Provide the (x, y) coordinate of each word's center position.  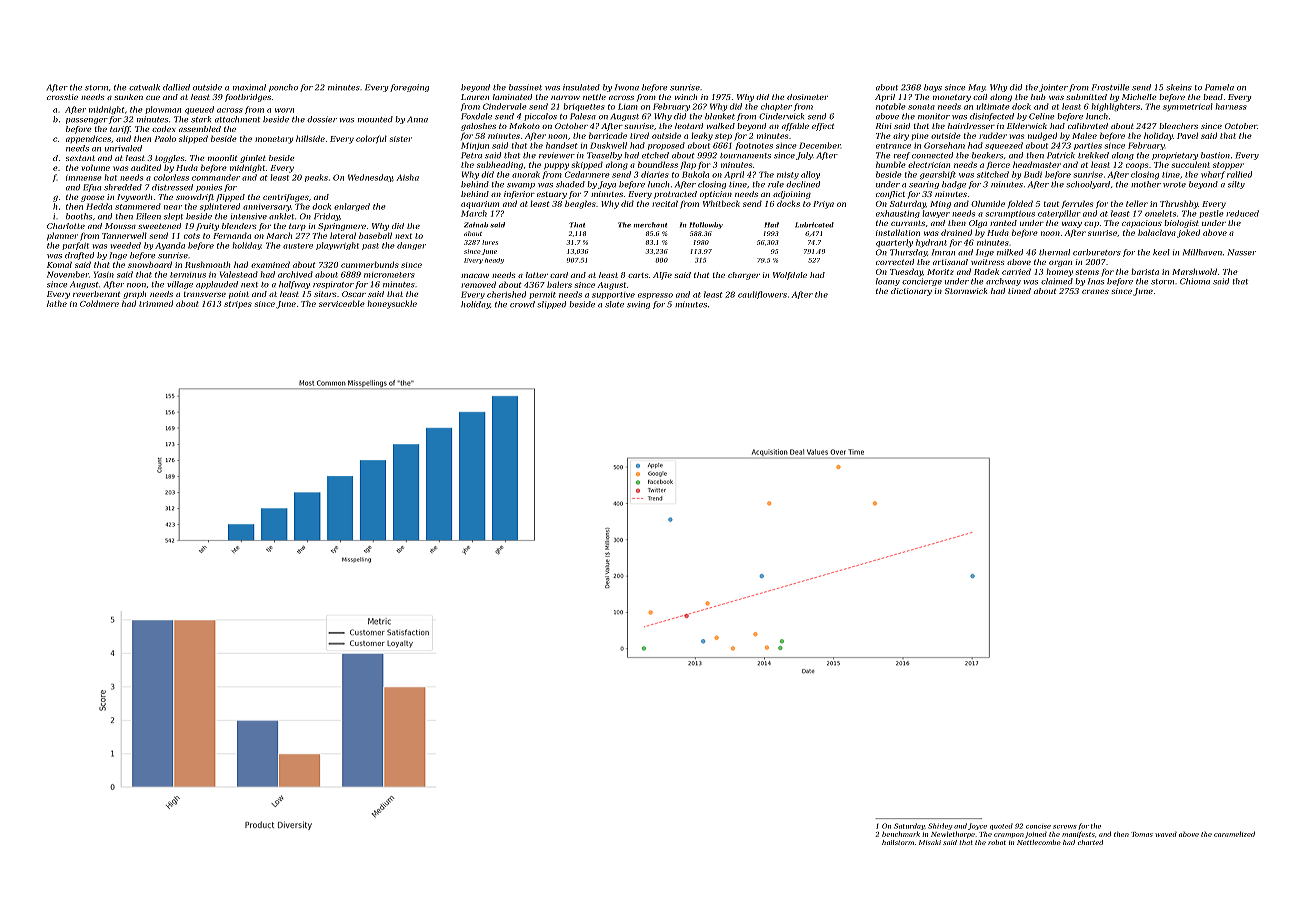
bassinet (525, 87)
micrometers (389, 275)
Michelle (1139, 97)
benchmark (901, 834)
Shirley (940, 826)
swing (638, 305)
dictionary (911, 292)
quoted (1001, 826)
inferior (519, 195)
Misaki (930, 842)
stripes (238, 305)
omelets (1160, 213)
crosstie (62, 97)
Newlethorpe (953, 834)
